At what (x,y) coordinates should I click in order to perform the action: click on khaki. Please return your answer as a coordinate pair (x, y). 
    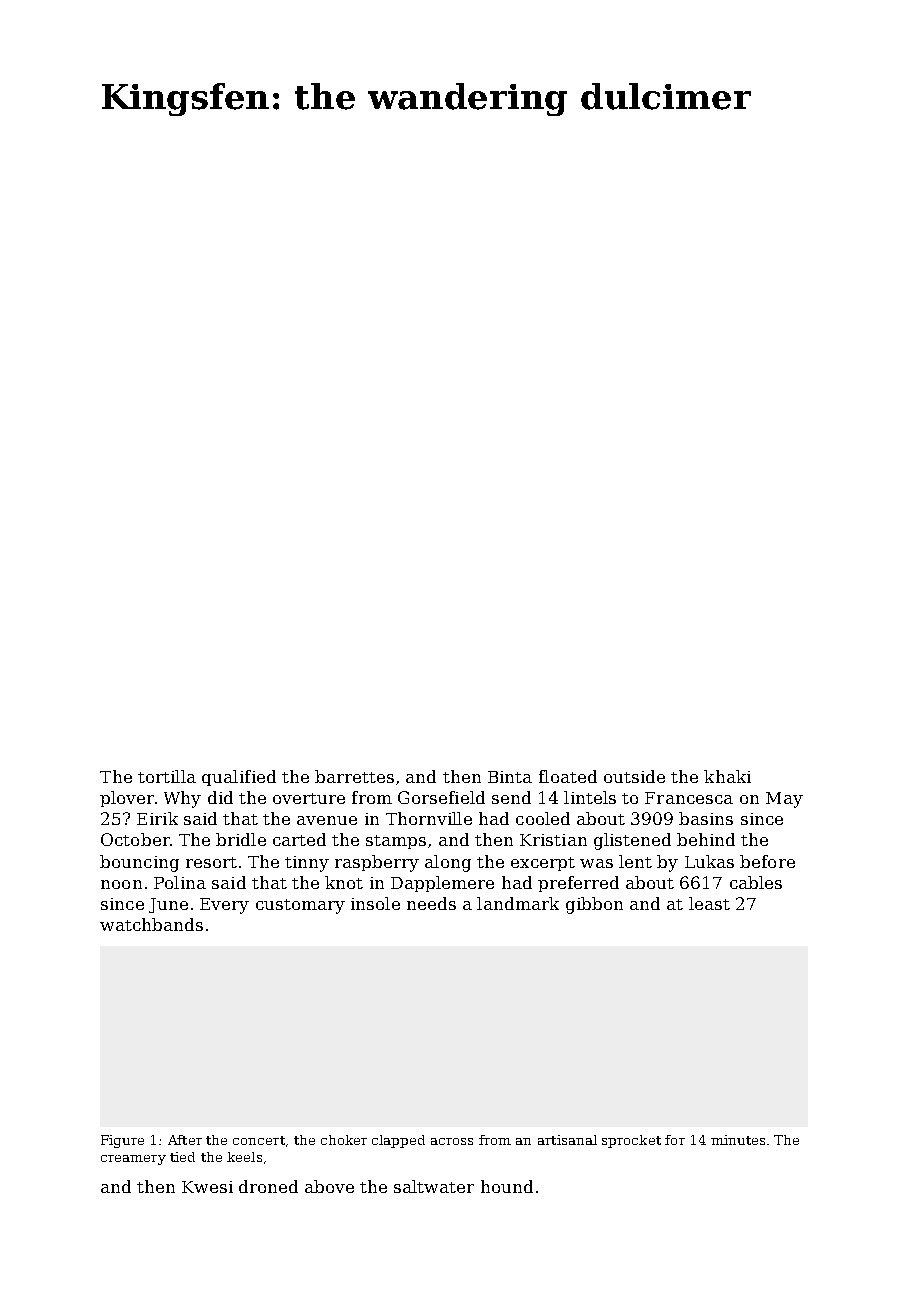
    Looking at the image, I should click on (727, 776).
